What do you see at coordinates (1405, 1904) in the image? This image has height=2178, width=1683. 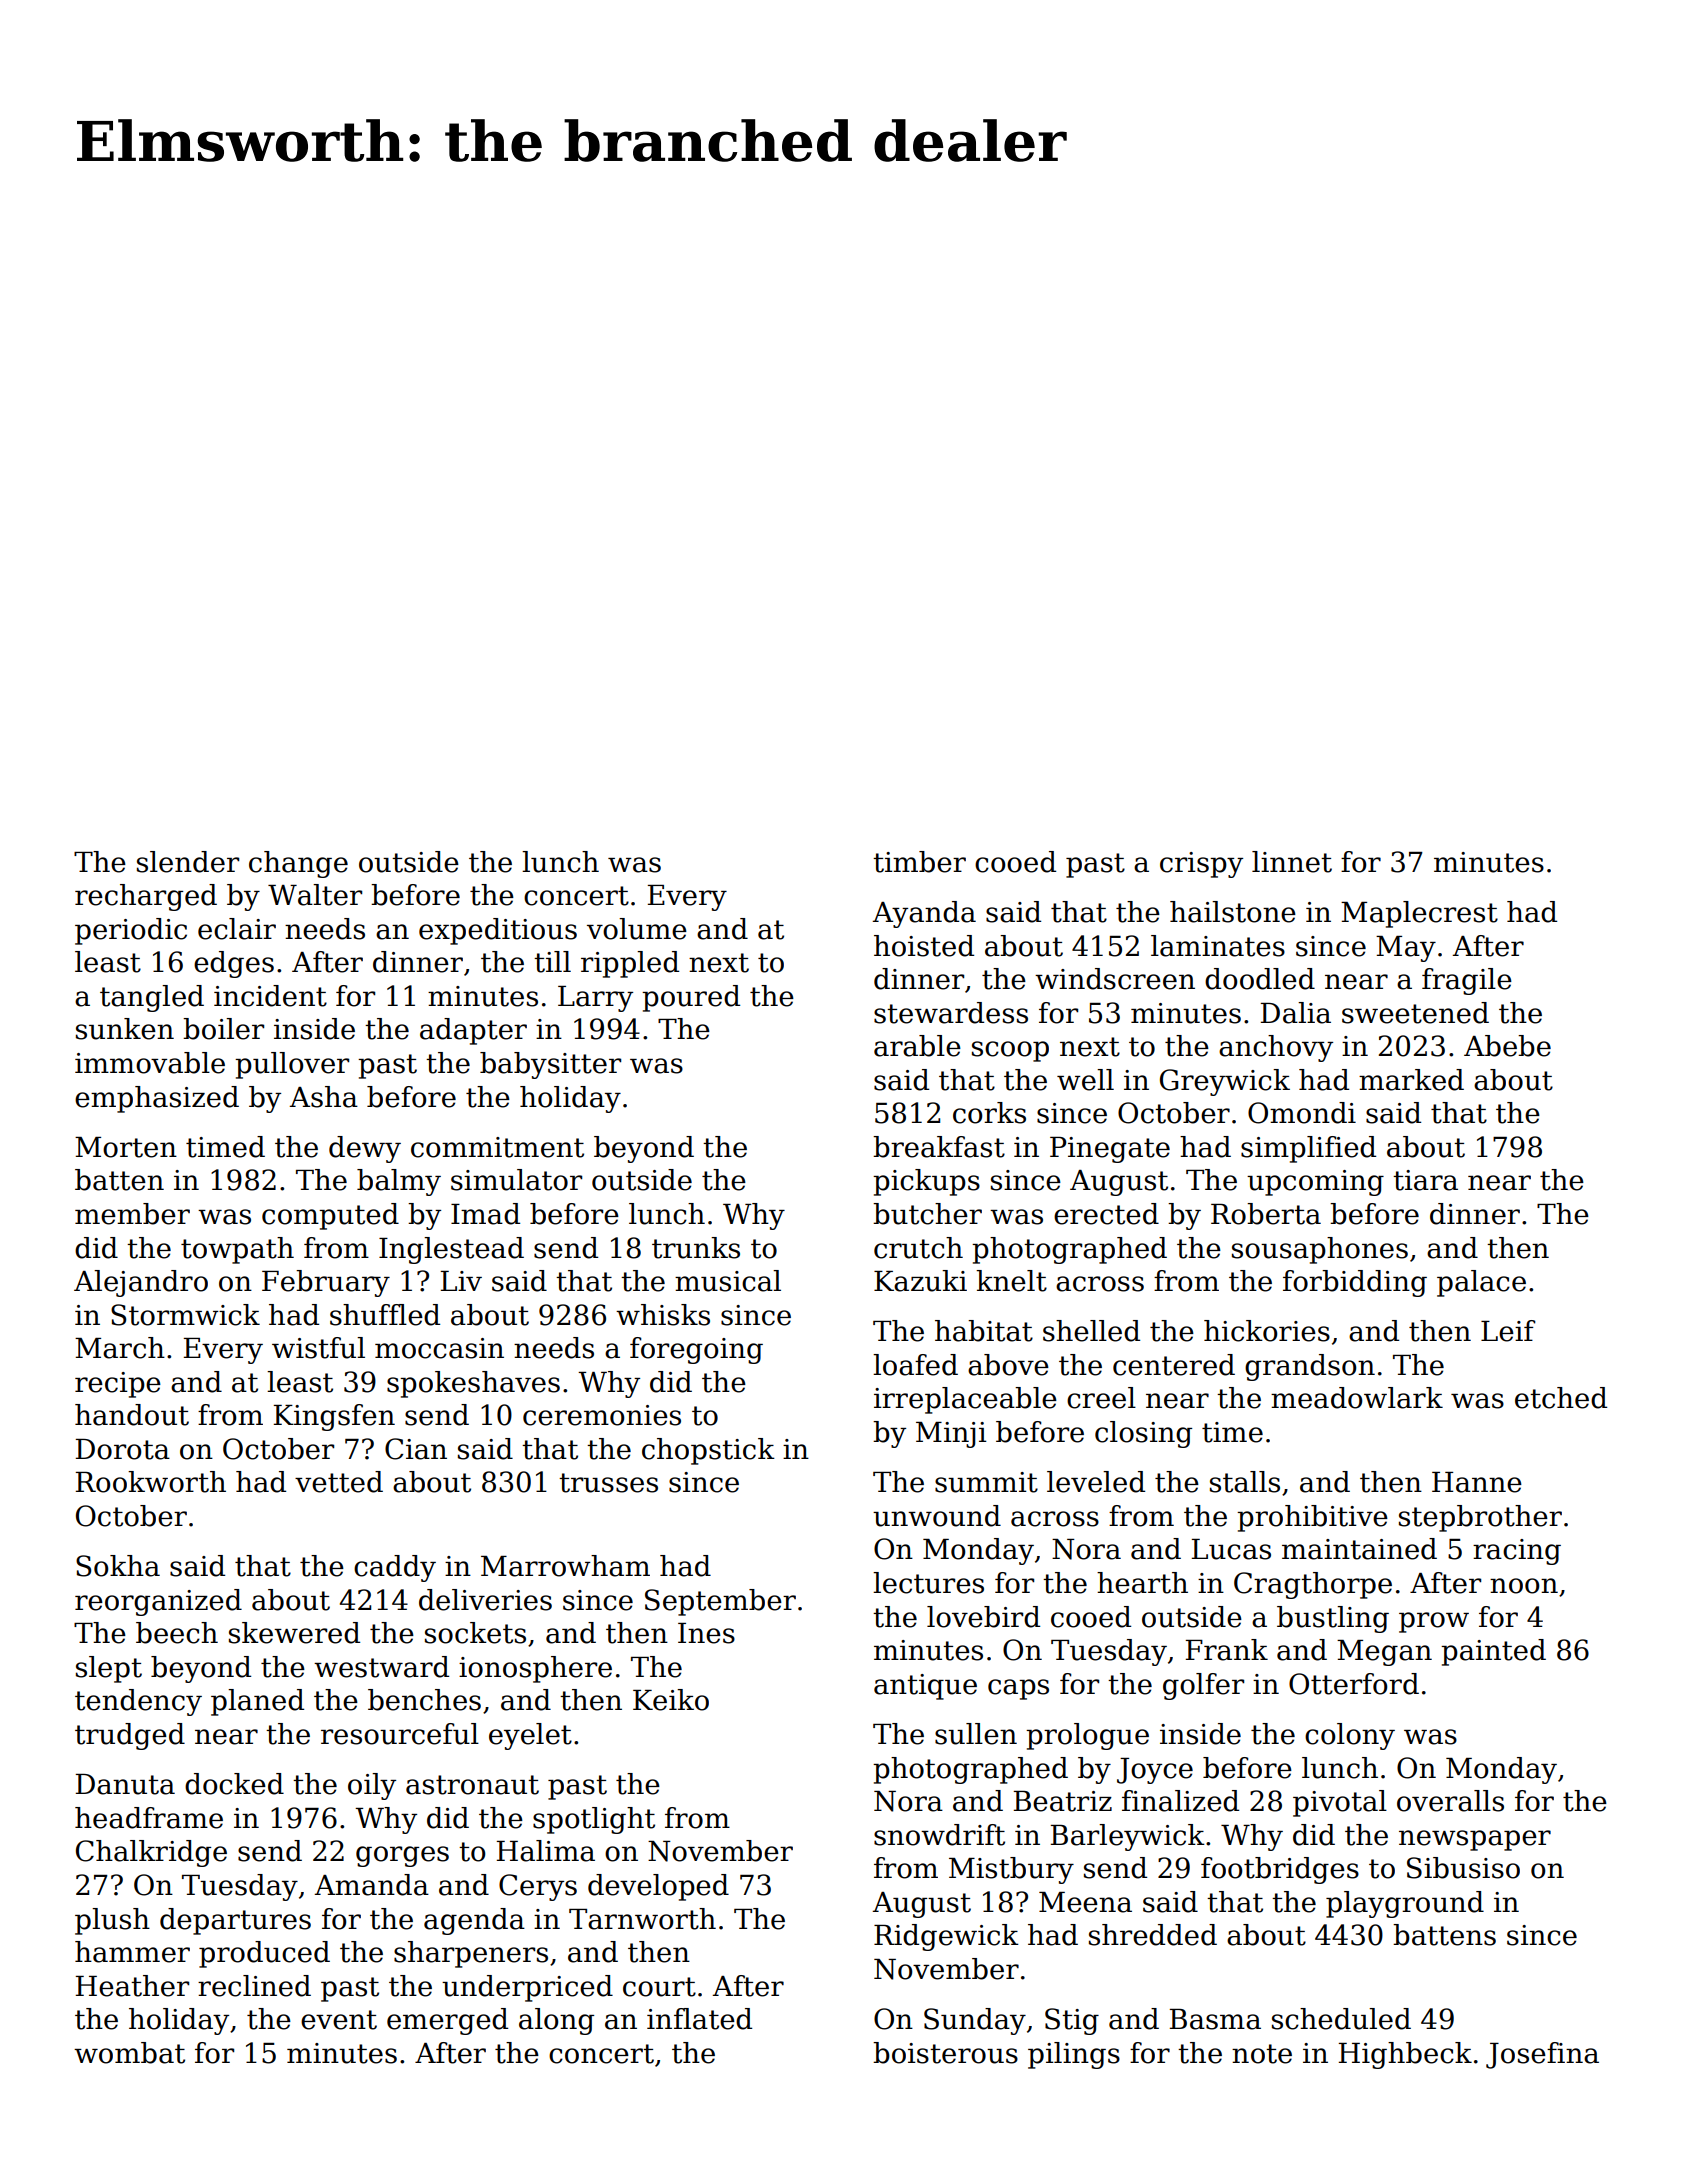 I see `playground` at bounding box center [1405, 1904].
